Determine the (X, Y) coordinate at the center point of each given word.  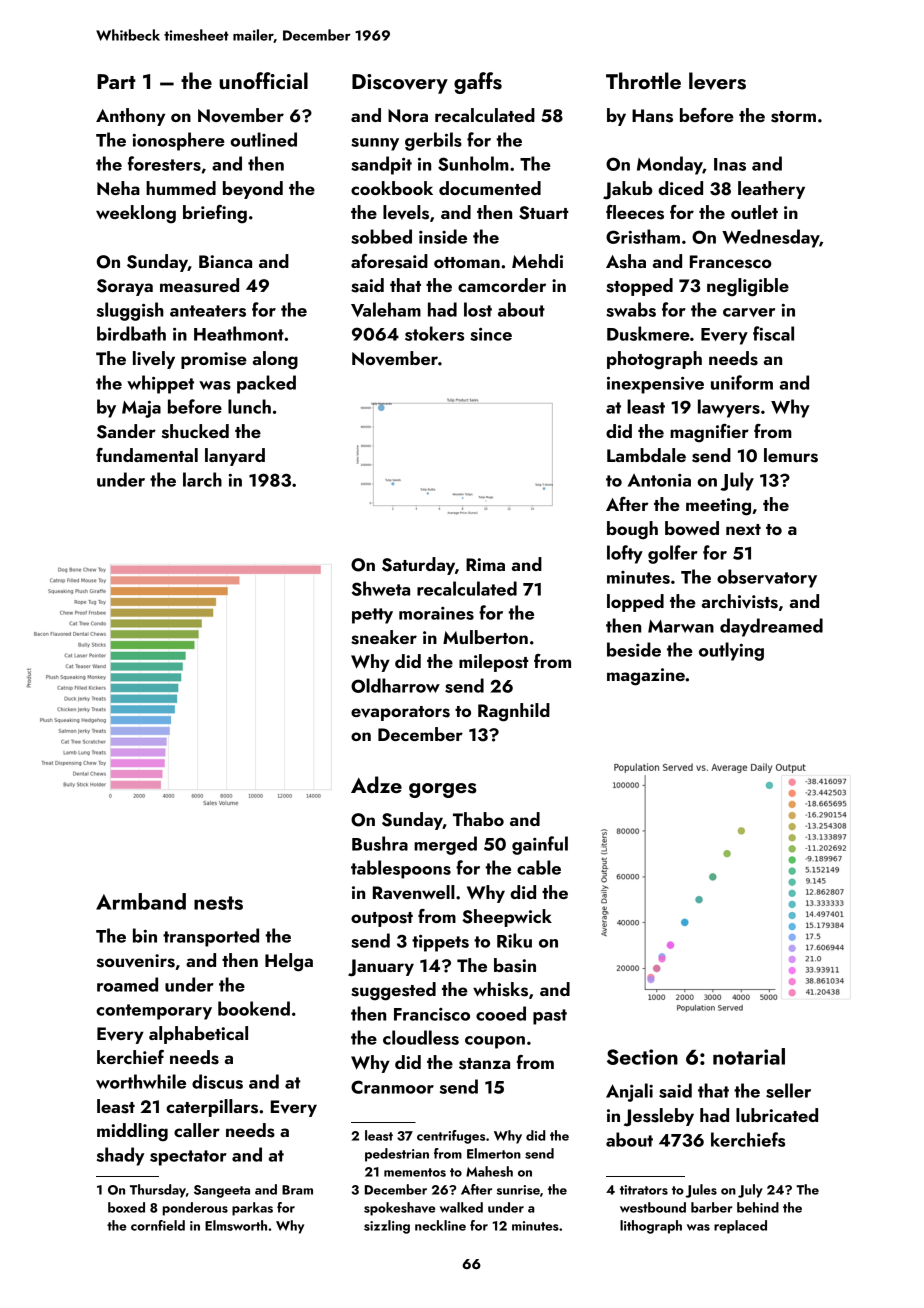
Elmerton (494, 1153)
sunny (375, 144)
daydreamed (771, 627)
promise (214, 360)
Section (642, 1057)
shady (120, 1156)
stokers (434, 333)
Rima (485, 564)
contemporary (154, 1012)
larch (202, 479)
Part (116, 81)
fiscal (773, 333)
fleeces (635, 212)
